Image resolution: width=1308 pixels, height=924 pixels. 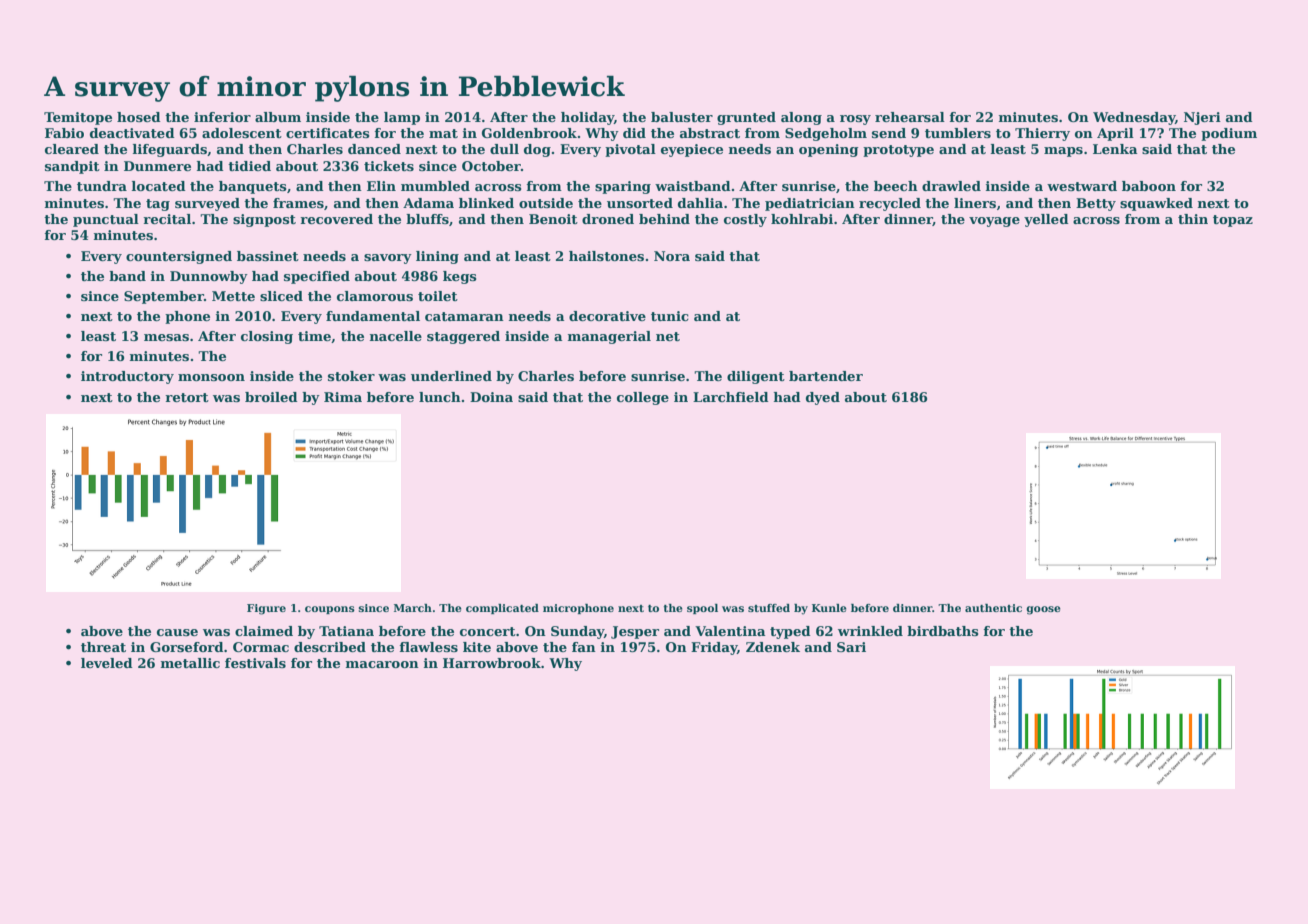 What do you see at coordinates (1233, 221) in the document?
I see `topaz` at bounding box center [1233, 221].
